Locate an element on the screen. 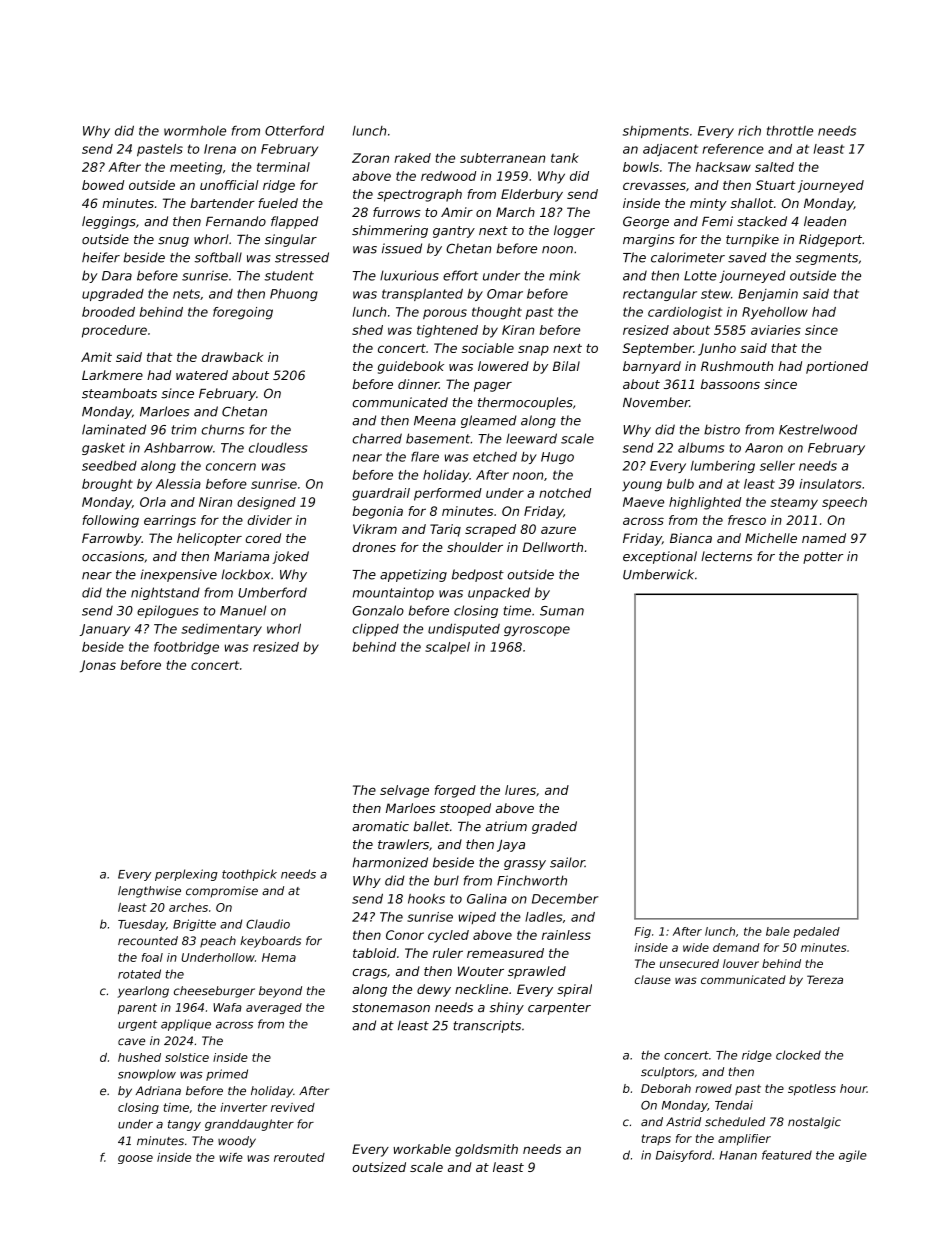  rainless is located at coordinates (566, 935).
